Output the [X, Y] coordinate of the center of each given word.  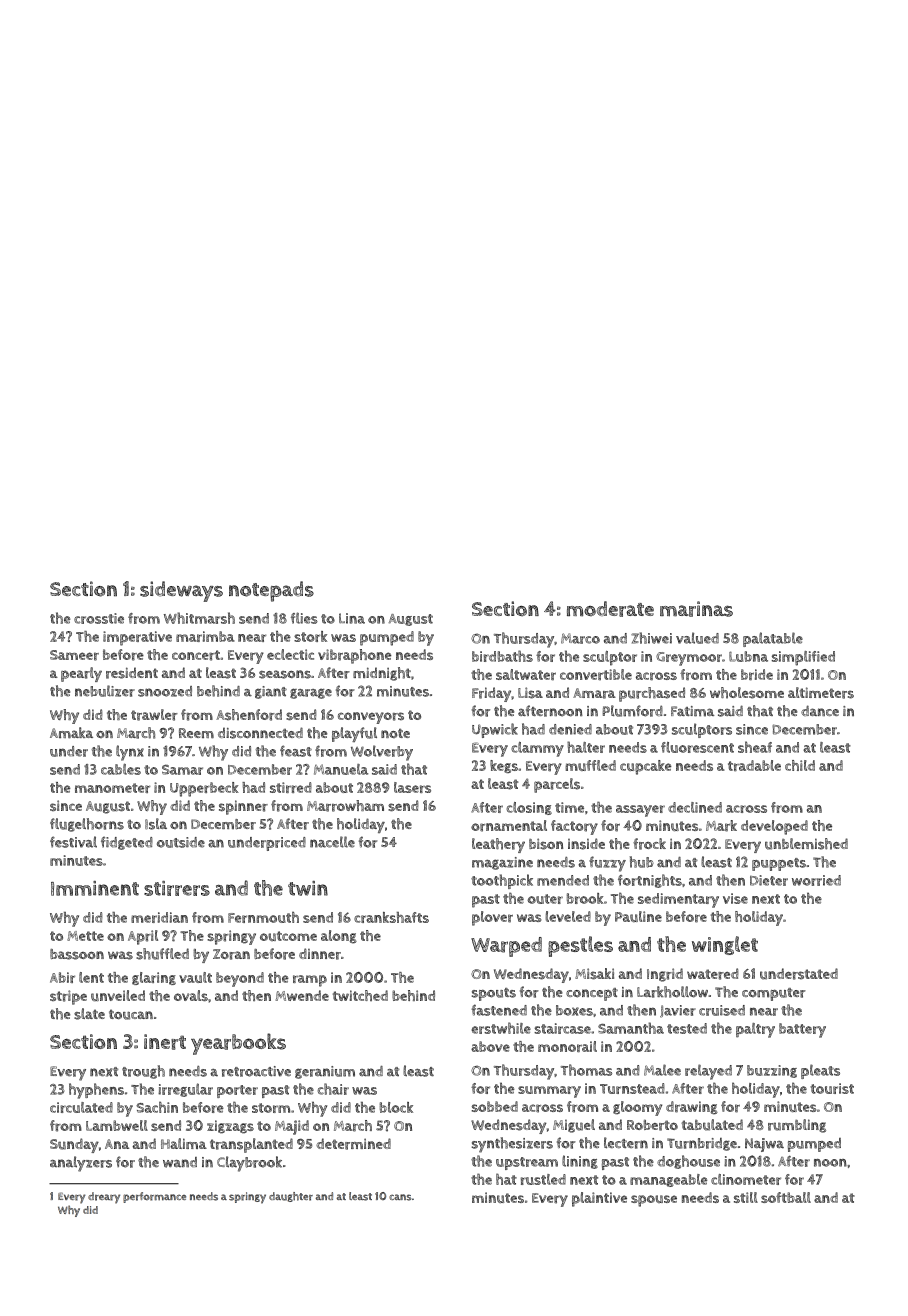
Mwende [302, 995]
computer [774, 994]
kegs [504, 766]
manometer [112, 788]
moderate [610, 609]
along [339, 937]
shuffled [162, 954]
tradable [754, 765]
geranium [325, 1072]
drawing [692, 1108]
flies [304, 618]
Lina [352, 618]
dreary [104, 1198]
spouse [654, 1201]
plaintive [599, 1199]
